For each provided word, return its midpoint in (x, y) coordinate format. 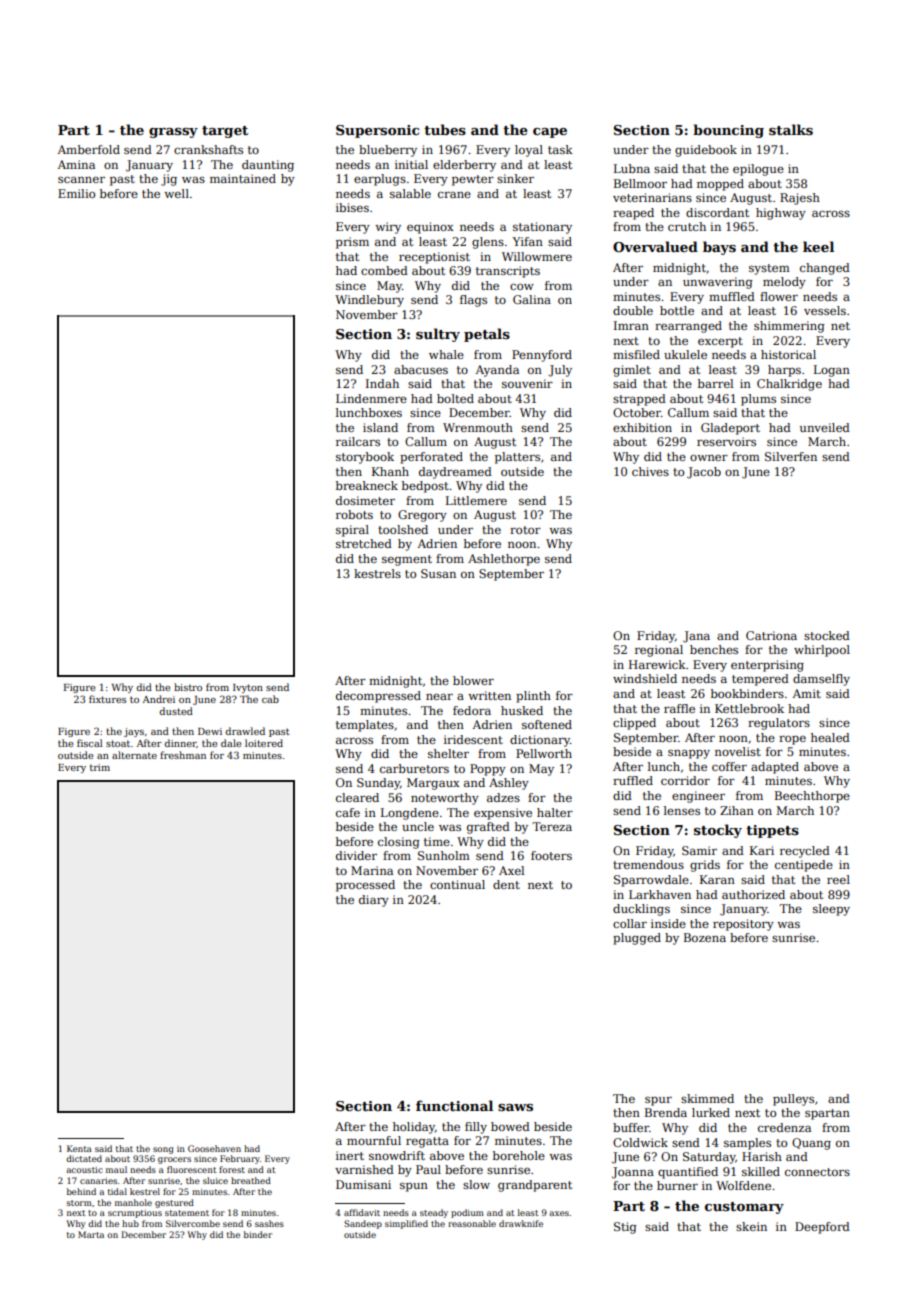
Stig (625, 1228)
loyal (529, 151)
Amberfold (88, 149)
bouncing (728, 131)
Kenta (79, 1148)
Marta (91, 1234)
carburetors (414, 768)
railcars (358, 441)
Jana (696, 637)
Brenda (666, 1112)
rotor (525, 530)
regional (659, 651)
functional (454, 1105)
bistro (188, 687)
